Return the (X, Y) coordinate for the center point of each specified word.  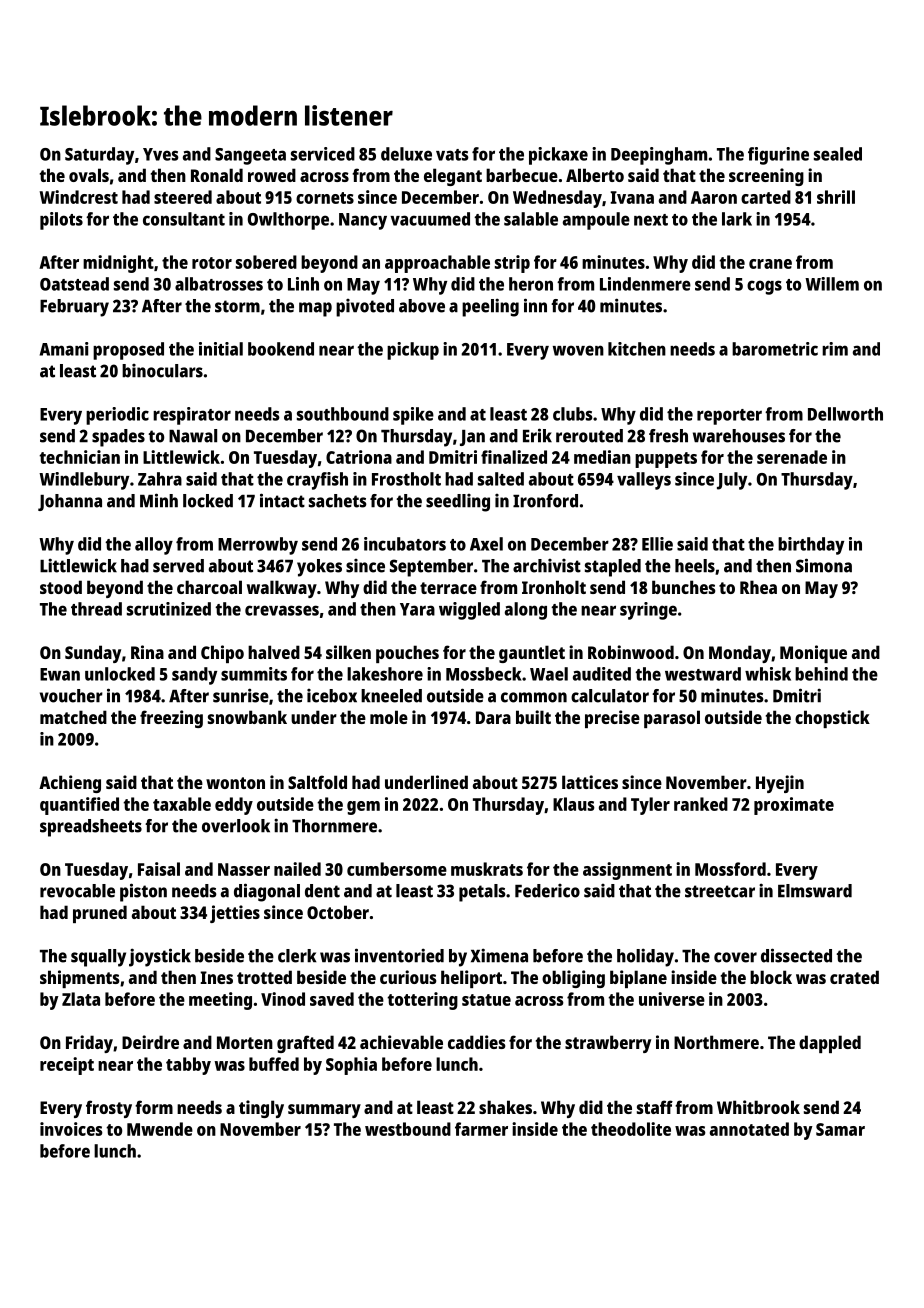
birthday (811, 546)
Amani (64, 349)
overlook (236, 826)
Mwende (160, 1129)
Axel (486, 544)
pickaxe (558, 156)
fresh (668, 436)
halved (274, 652)
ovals (89, 175)
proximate (794, 806)
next (651, 220)
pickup (413, 351)
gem (363, 808)
